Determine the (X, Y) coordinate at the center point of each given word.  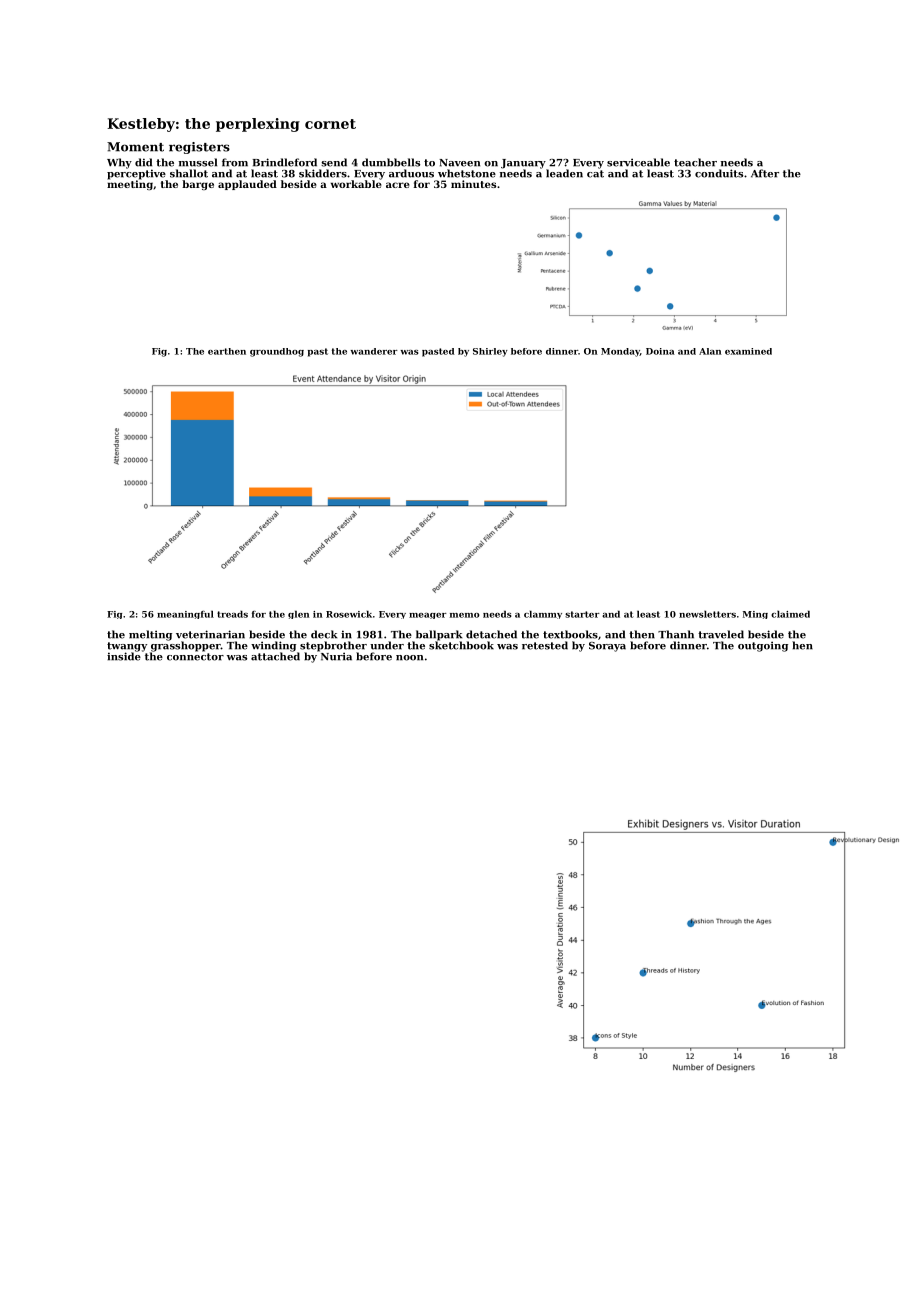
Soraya (607, 647)
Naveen (459, 163)
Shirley (490, 352)
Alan (710, 351)
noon (409, 658)
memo (465, 615)
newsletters (707, 614)
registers (199, 148)
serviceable (638, 162)
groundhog (277, 352)
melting (150, 635)
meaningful (185, 614)
